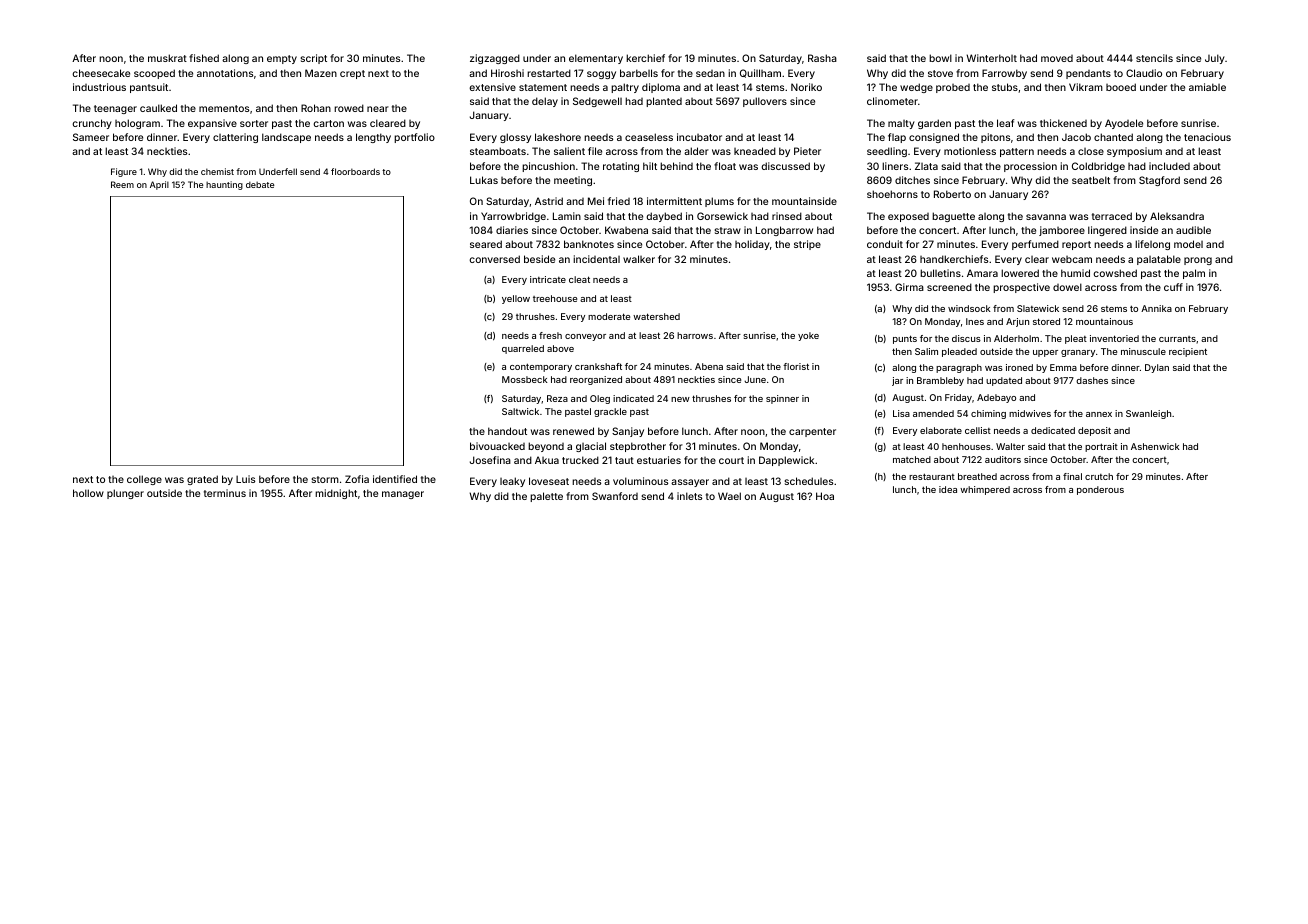  I want to click on punts, so click(905, 339).
